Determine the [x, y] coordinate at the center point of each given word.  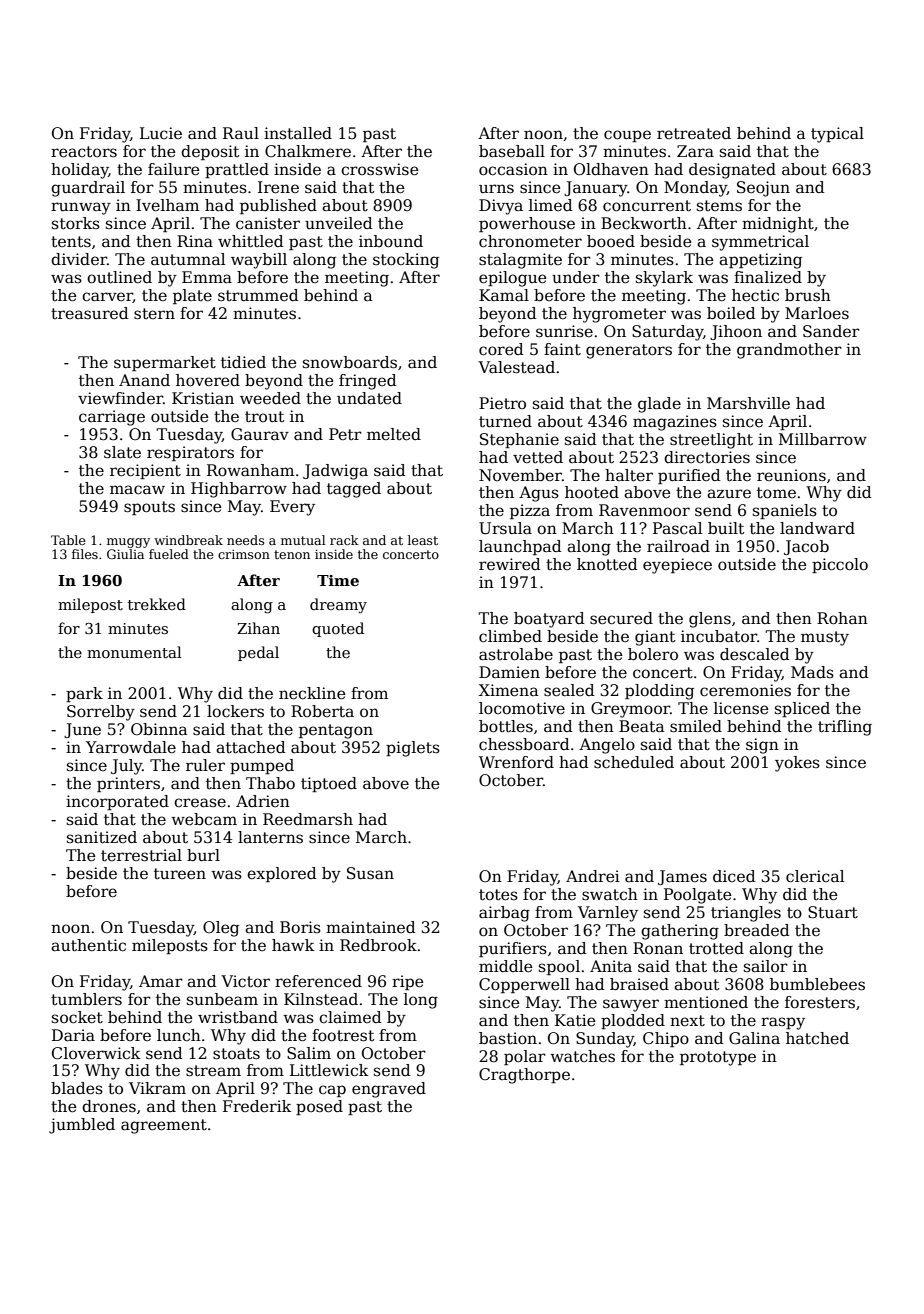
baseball [512, 151]
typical [837, 135]
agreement [164, 1126]
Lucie [161, 133]
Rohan [842, 618]
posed [319, 1107]
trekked [157, 604]
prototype [718, 1058]
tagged [354, 490]
